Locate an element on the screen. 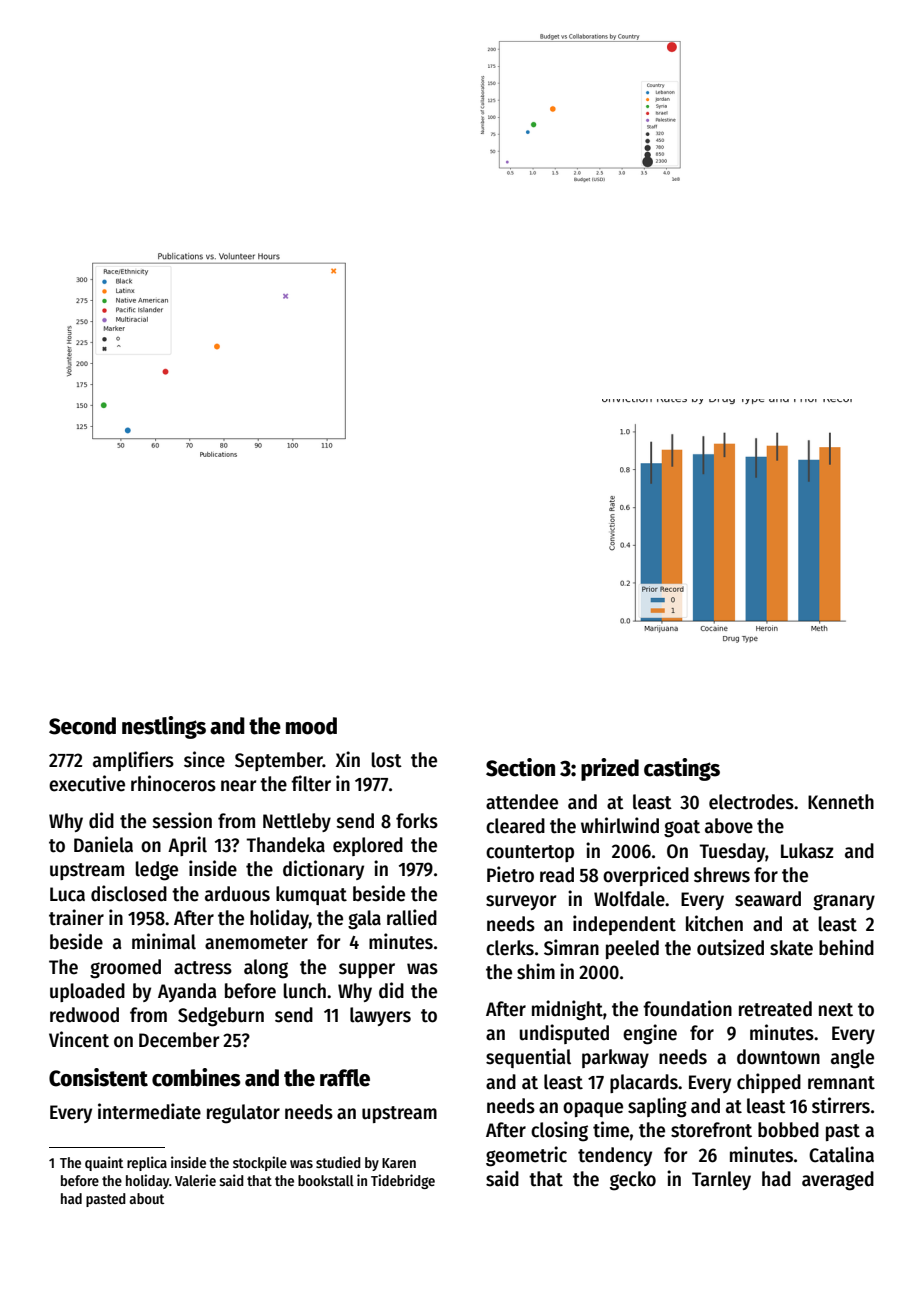 This screenshot has width=924, height=1314. sequential is located at coordinates (528, 1058).
